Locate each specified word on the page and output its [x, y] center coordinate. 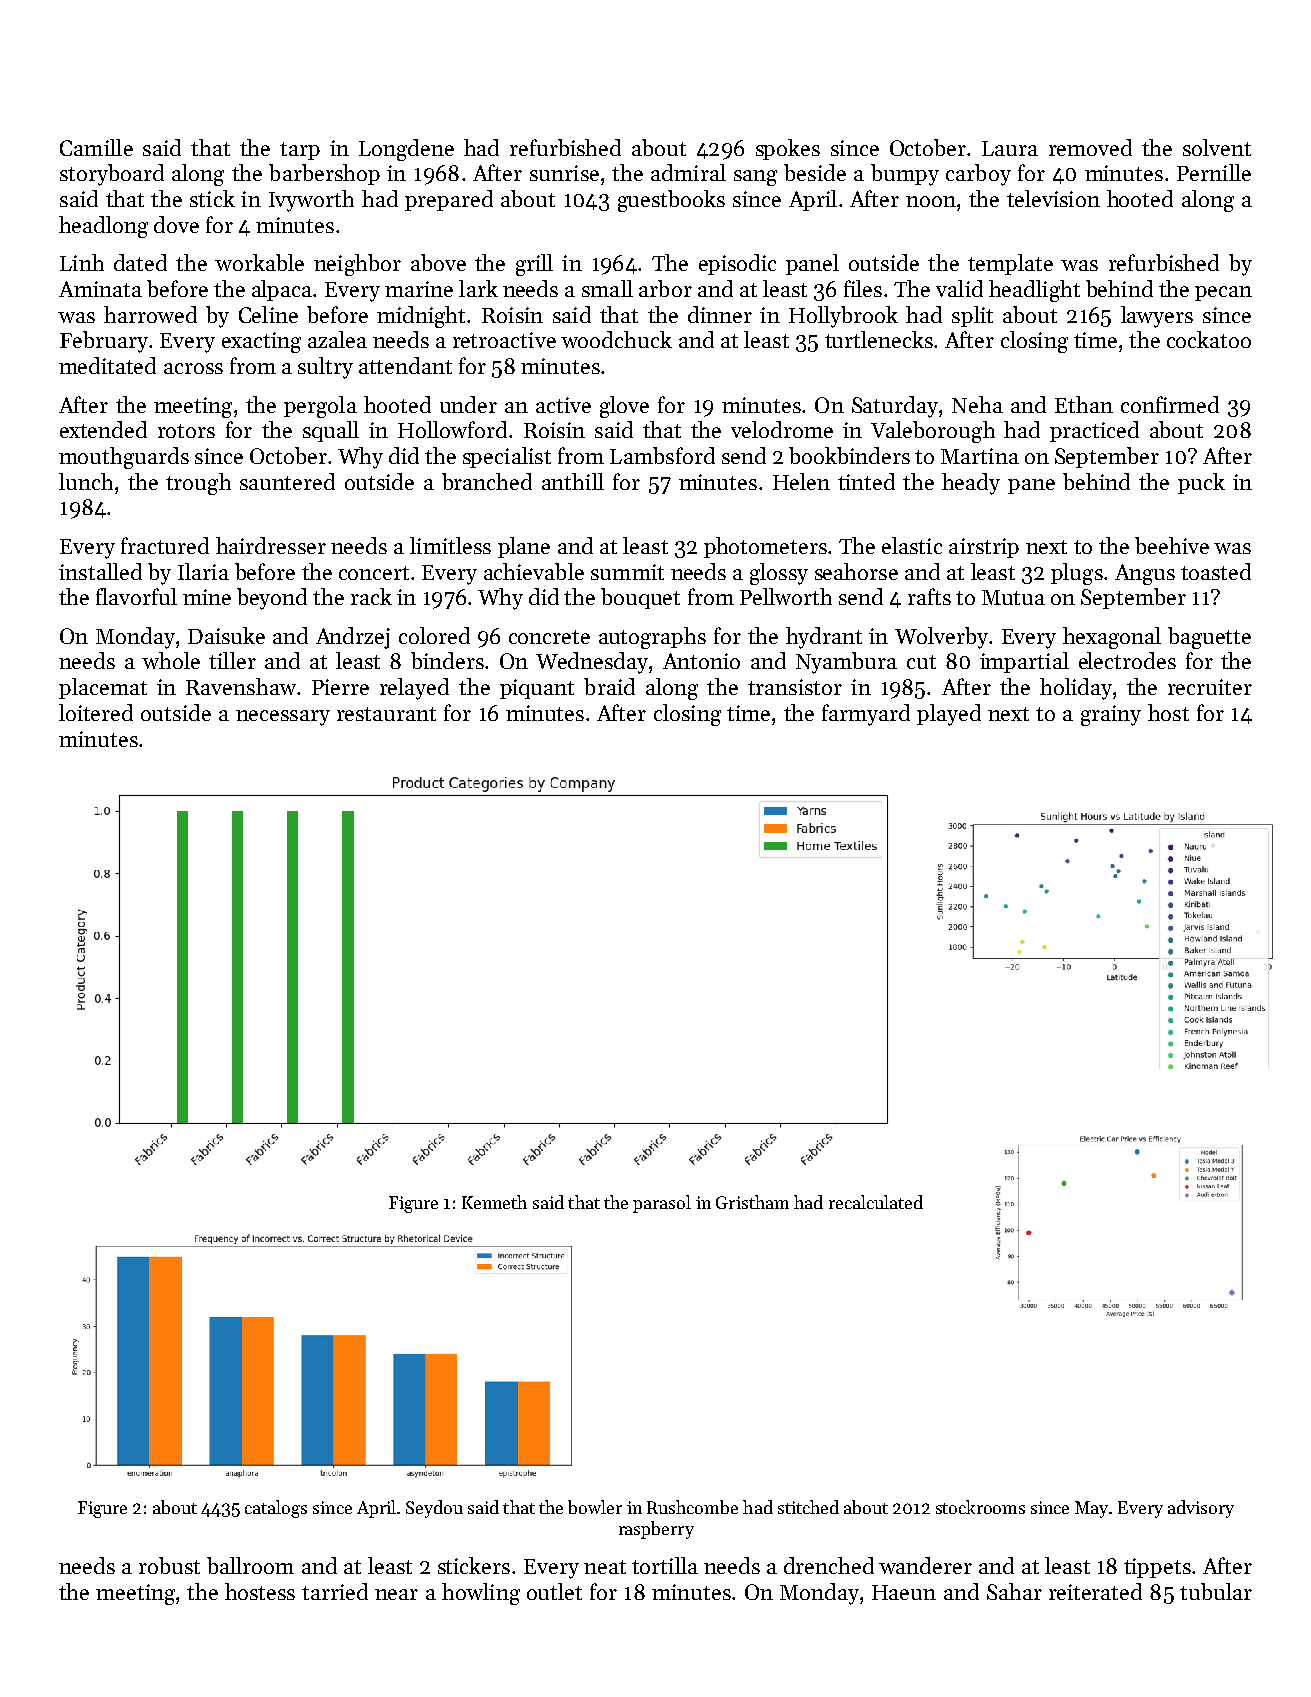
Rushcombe [692, 1507]
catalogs [276, 1509]
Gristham [752, 1202]
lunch [86, 481]
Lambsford [662, 455]
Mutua [1013, 597]
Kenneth [494, 1202]
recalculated [876, 1202]
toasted [1216, 571]
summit [627, 572]
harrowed [150, 314]
